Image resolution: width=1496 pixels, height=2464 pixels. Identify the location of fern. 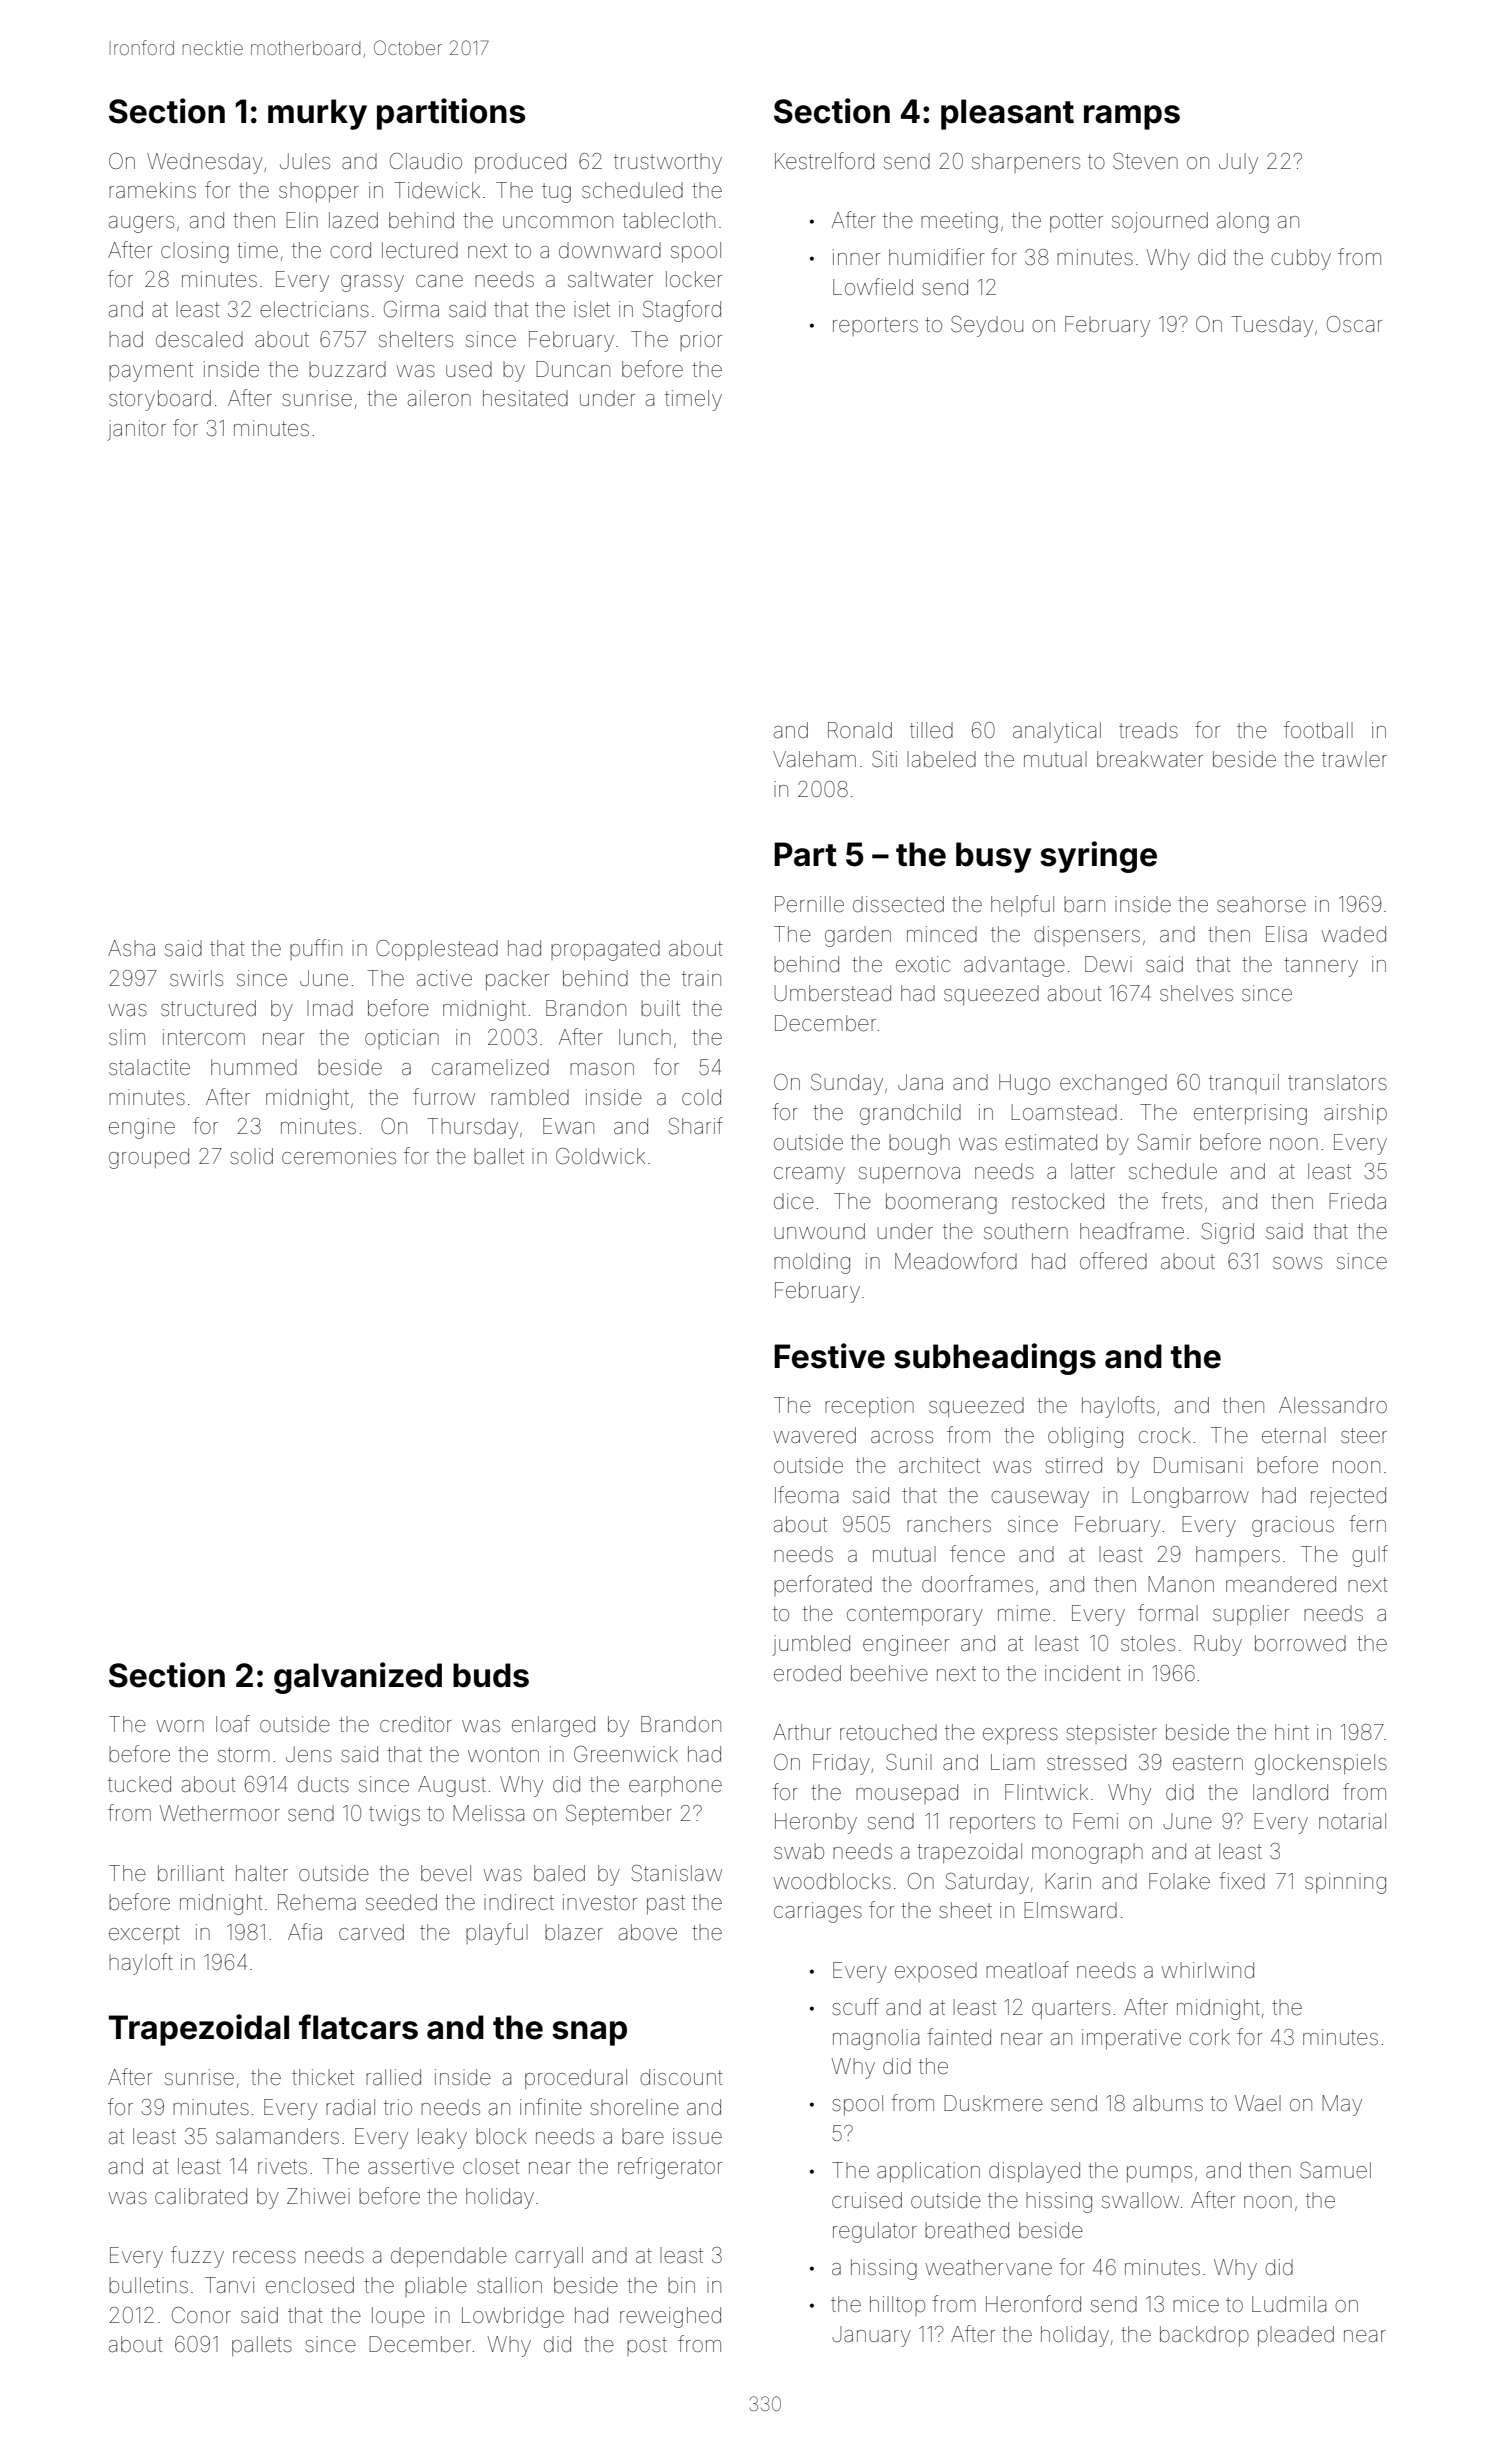
(1367, 1524).
